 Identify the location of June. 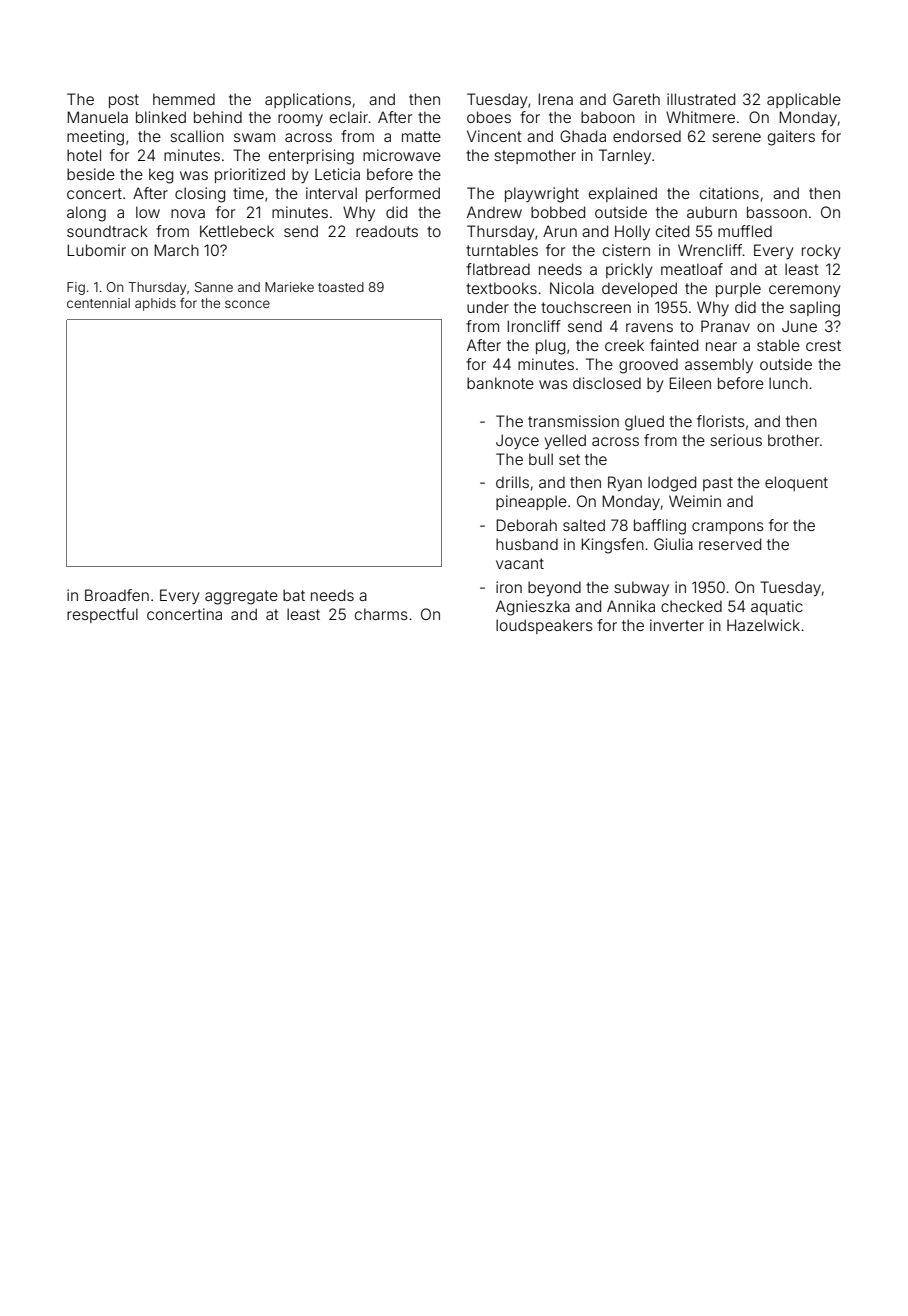
(799, 326).
